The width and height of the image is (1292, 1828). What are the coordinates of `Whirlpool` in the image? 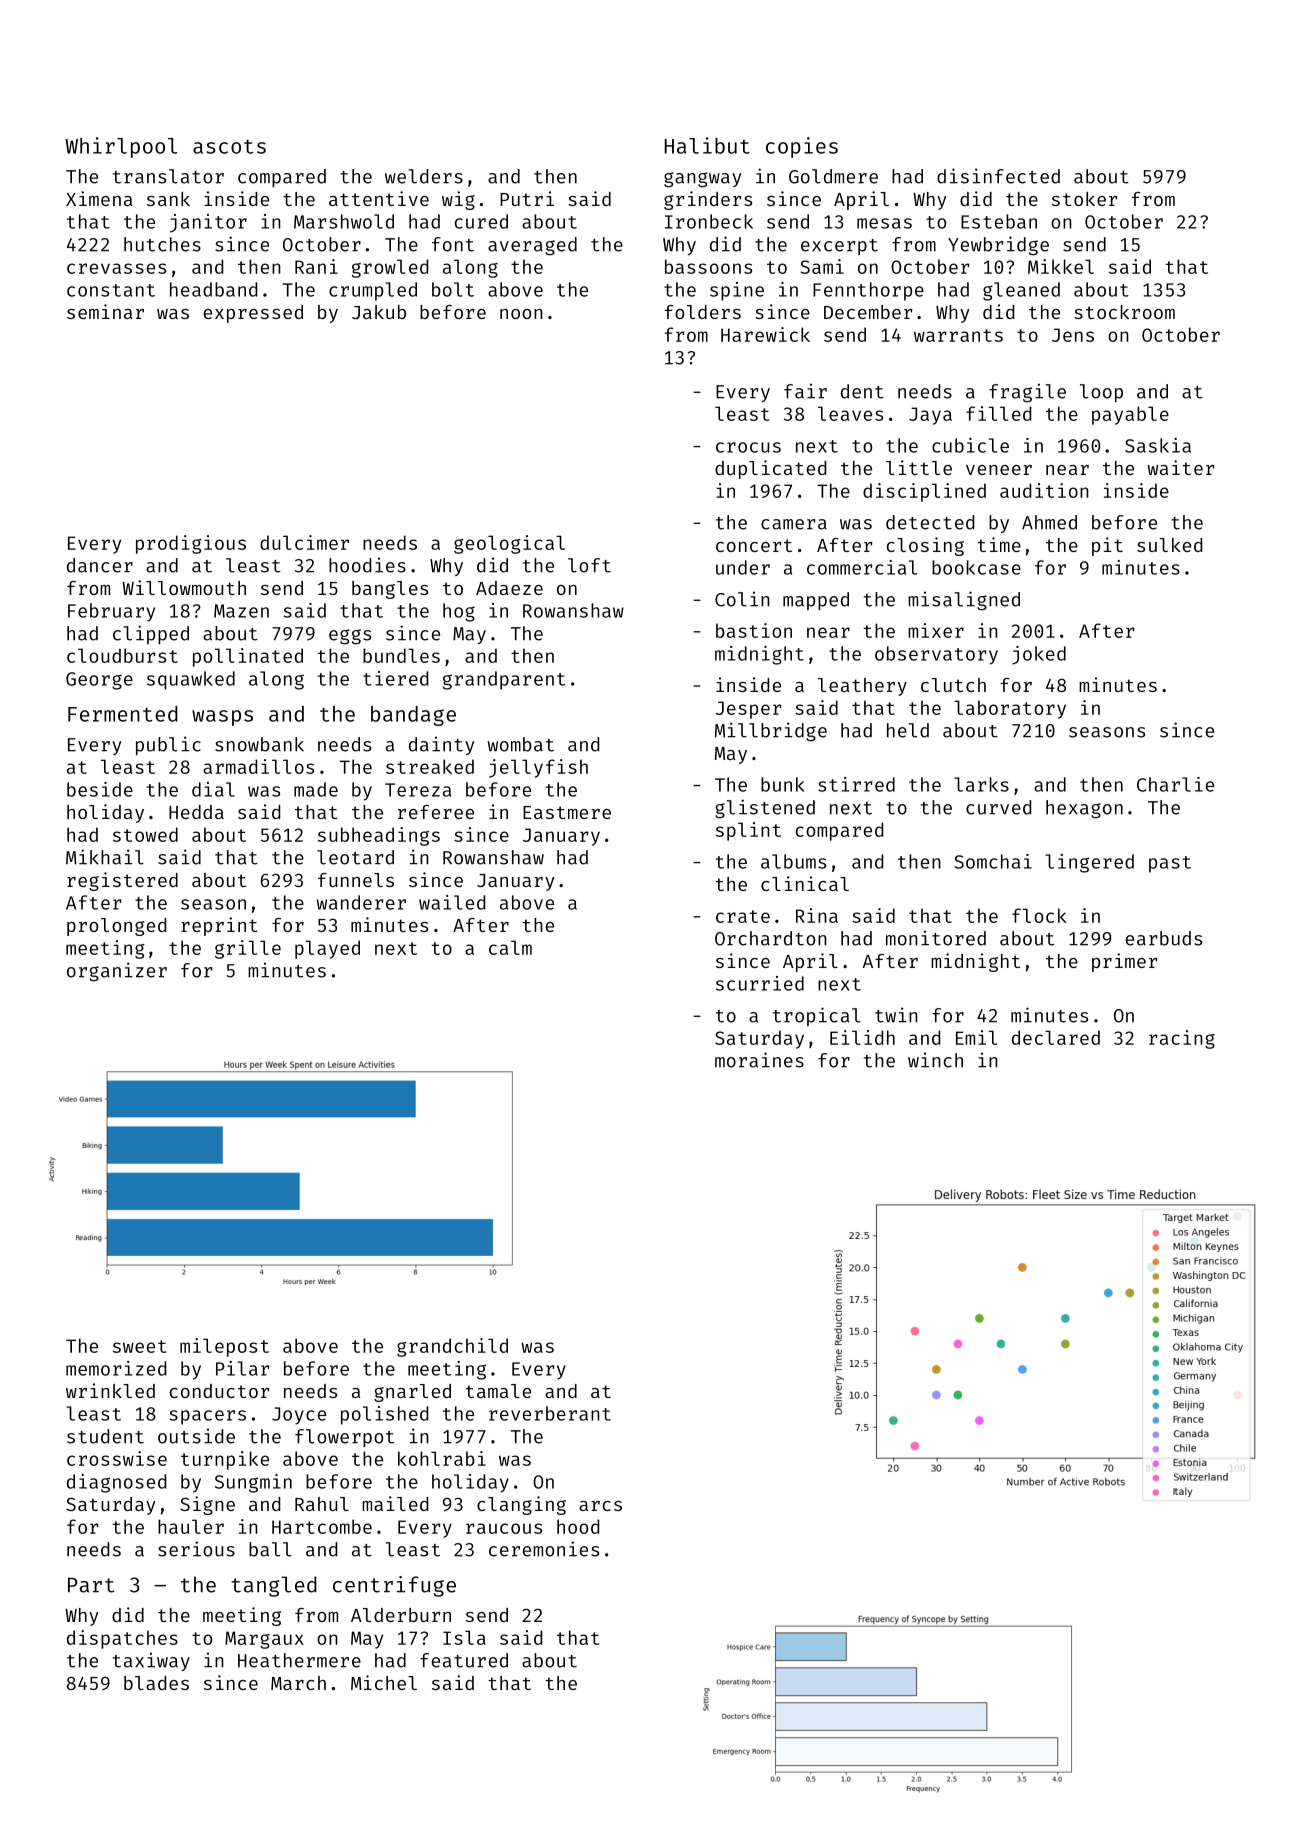 It's located at (121, 147).
